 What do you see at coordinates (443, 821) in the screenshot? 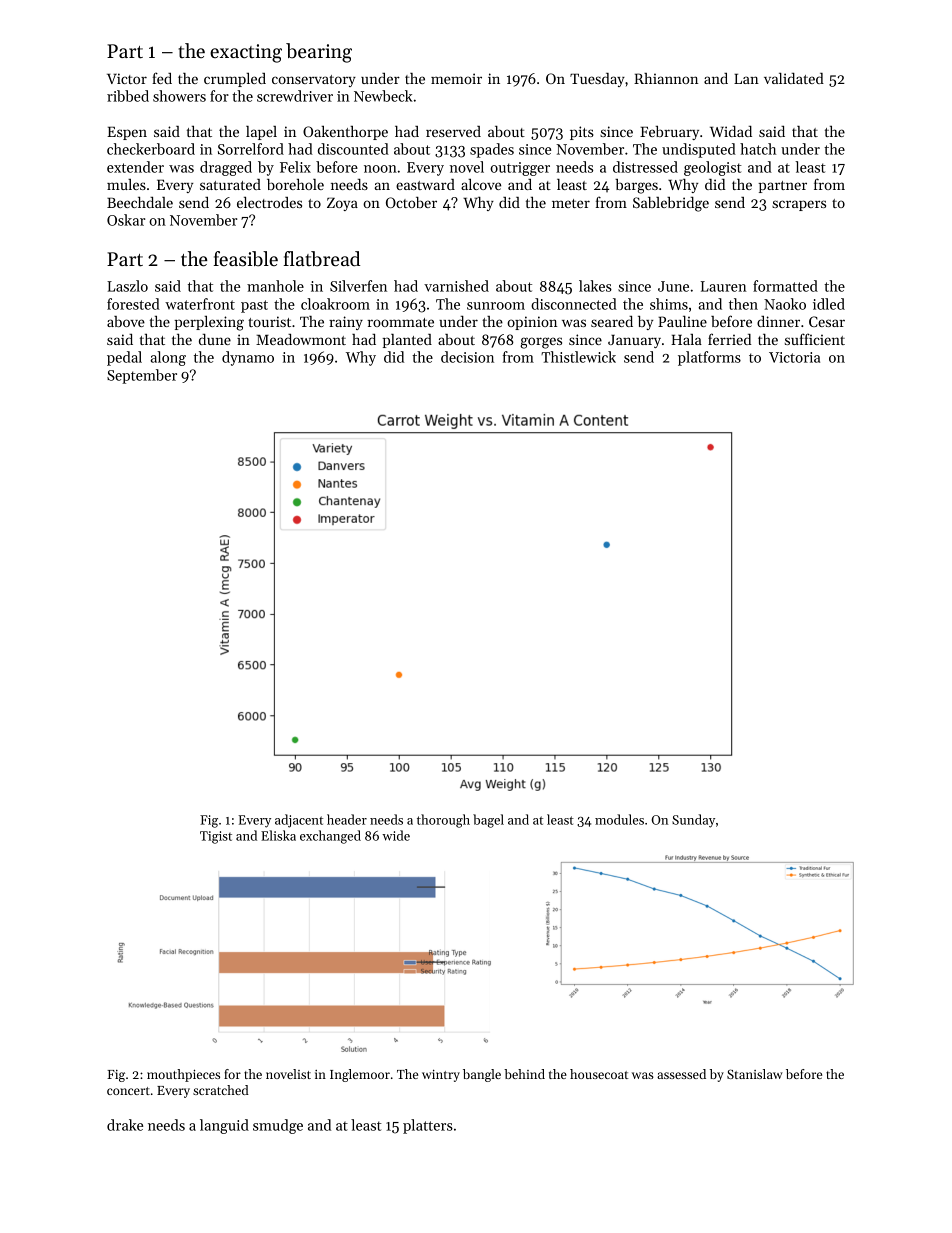
I see `thorough` at bounding box center [443, 821].
